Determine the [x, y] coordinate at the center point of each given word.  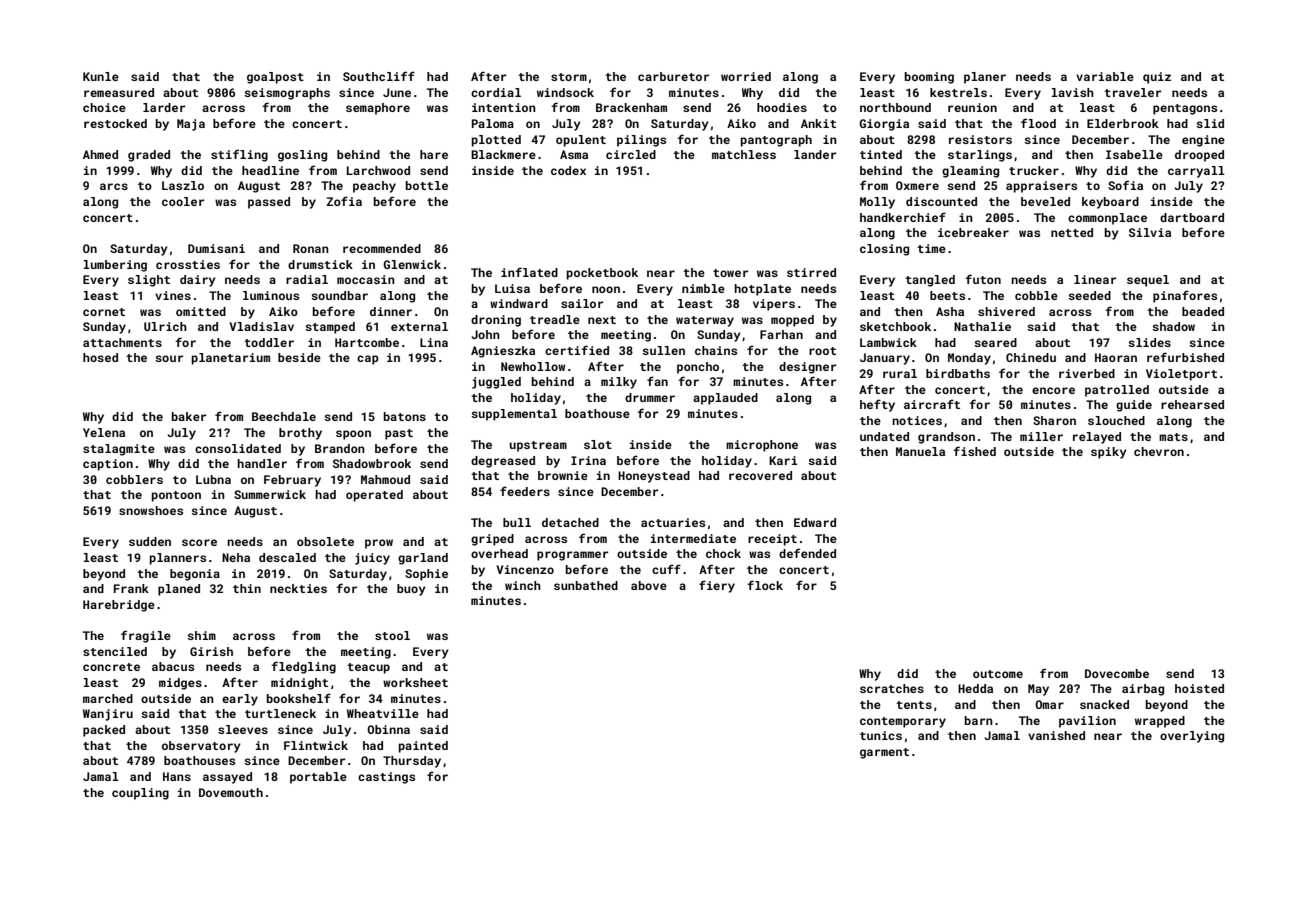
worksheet [415, 682]
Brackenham [631, 107]
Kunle [101, 76]
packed [104, 731]
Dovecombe [1117, 673]
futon [983, 279]
